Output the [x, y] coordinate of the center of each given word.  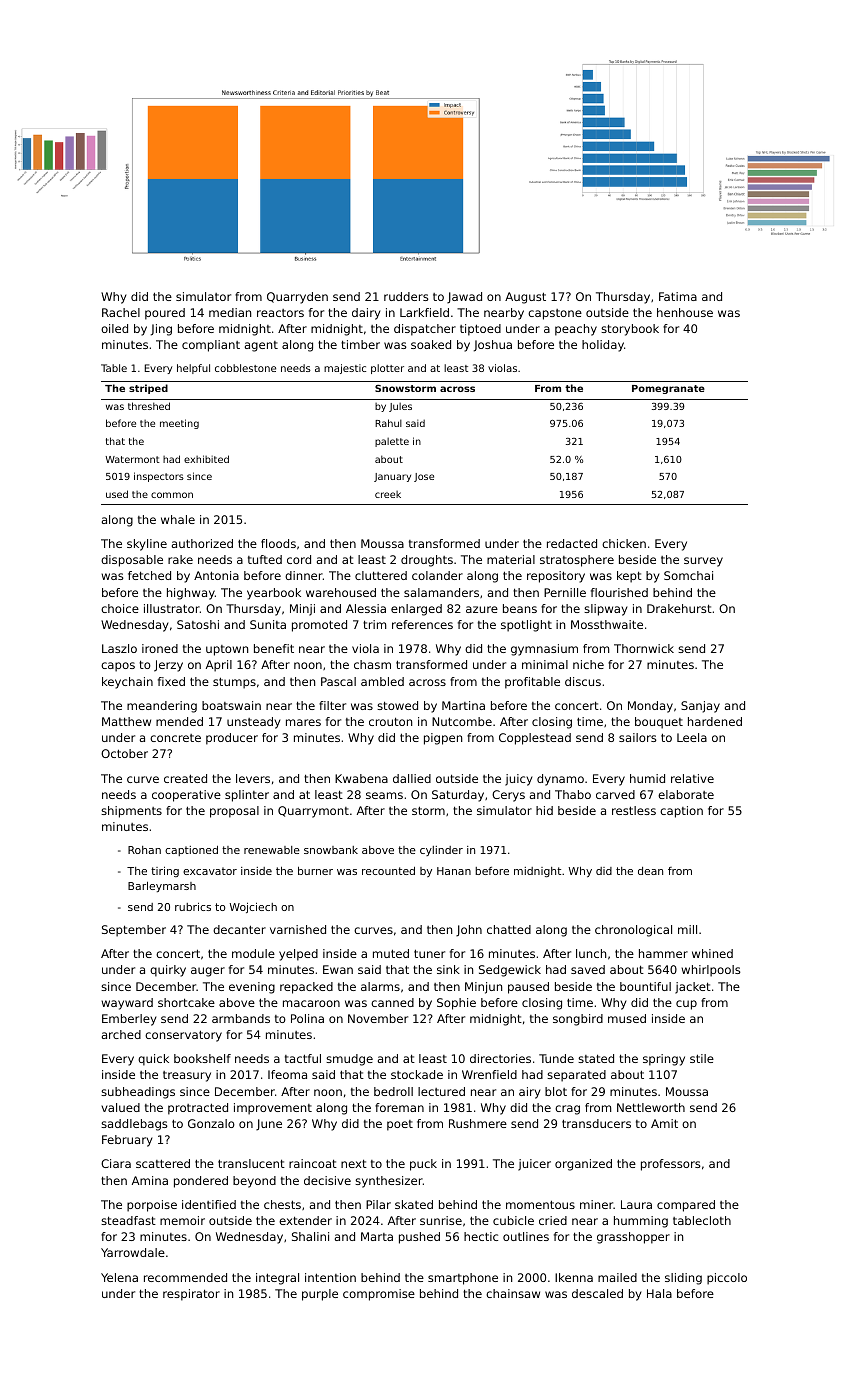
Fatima [678, 296]
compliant [211, 346]
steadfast [128, 1220]
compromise [379, 1295]
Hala [659, 1293]
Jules [400, 407]
